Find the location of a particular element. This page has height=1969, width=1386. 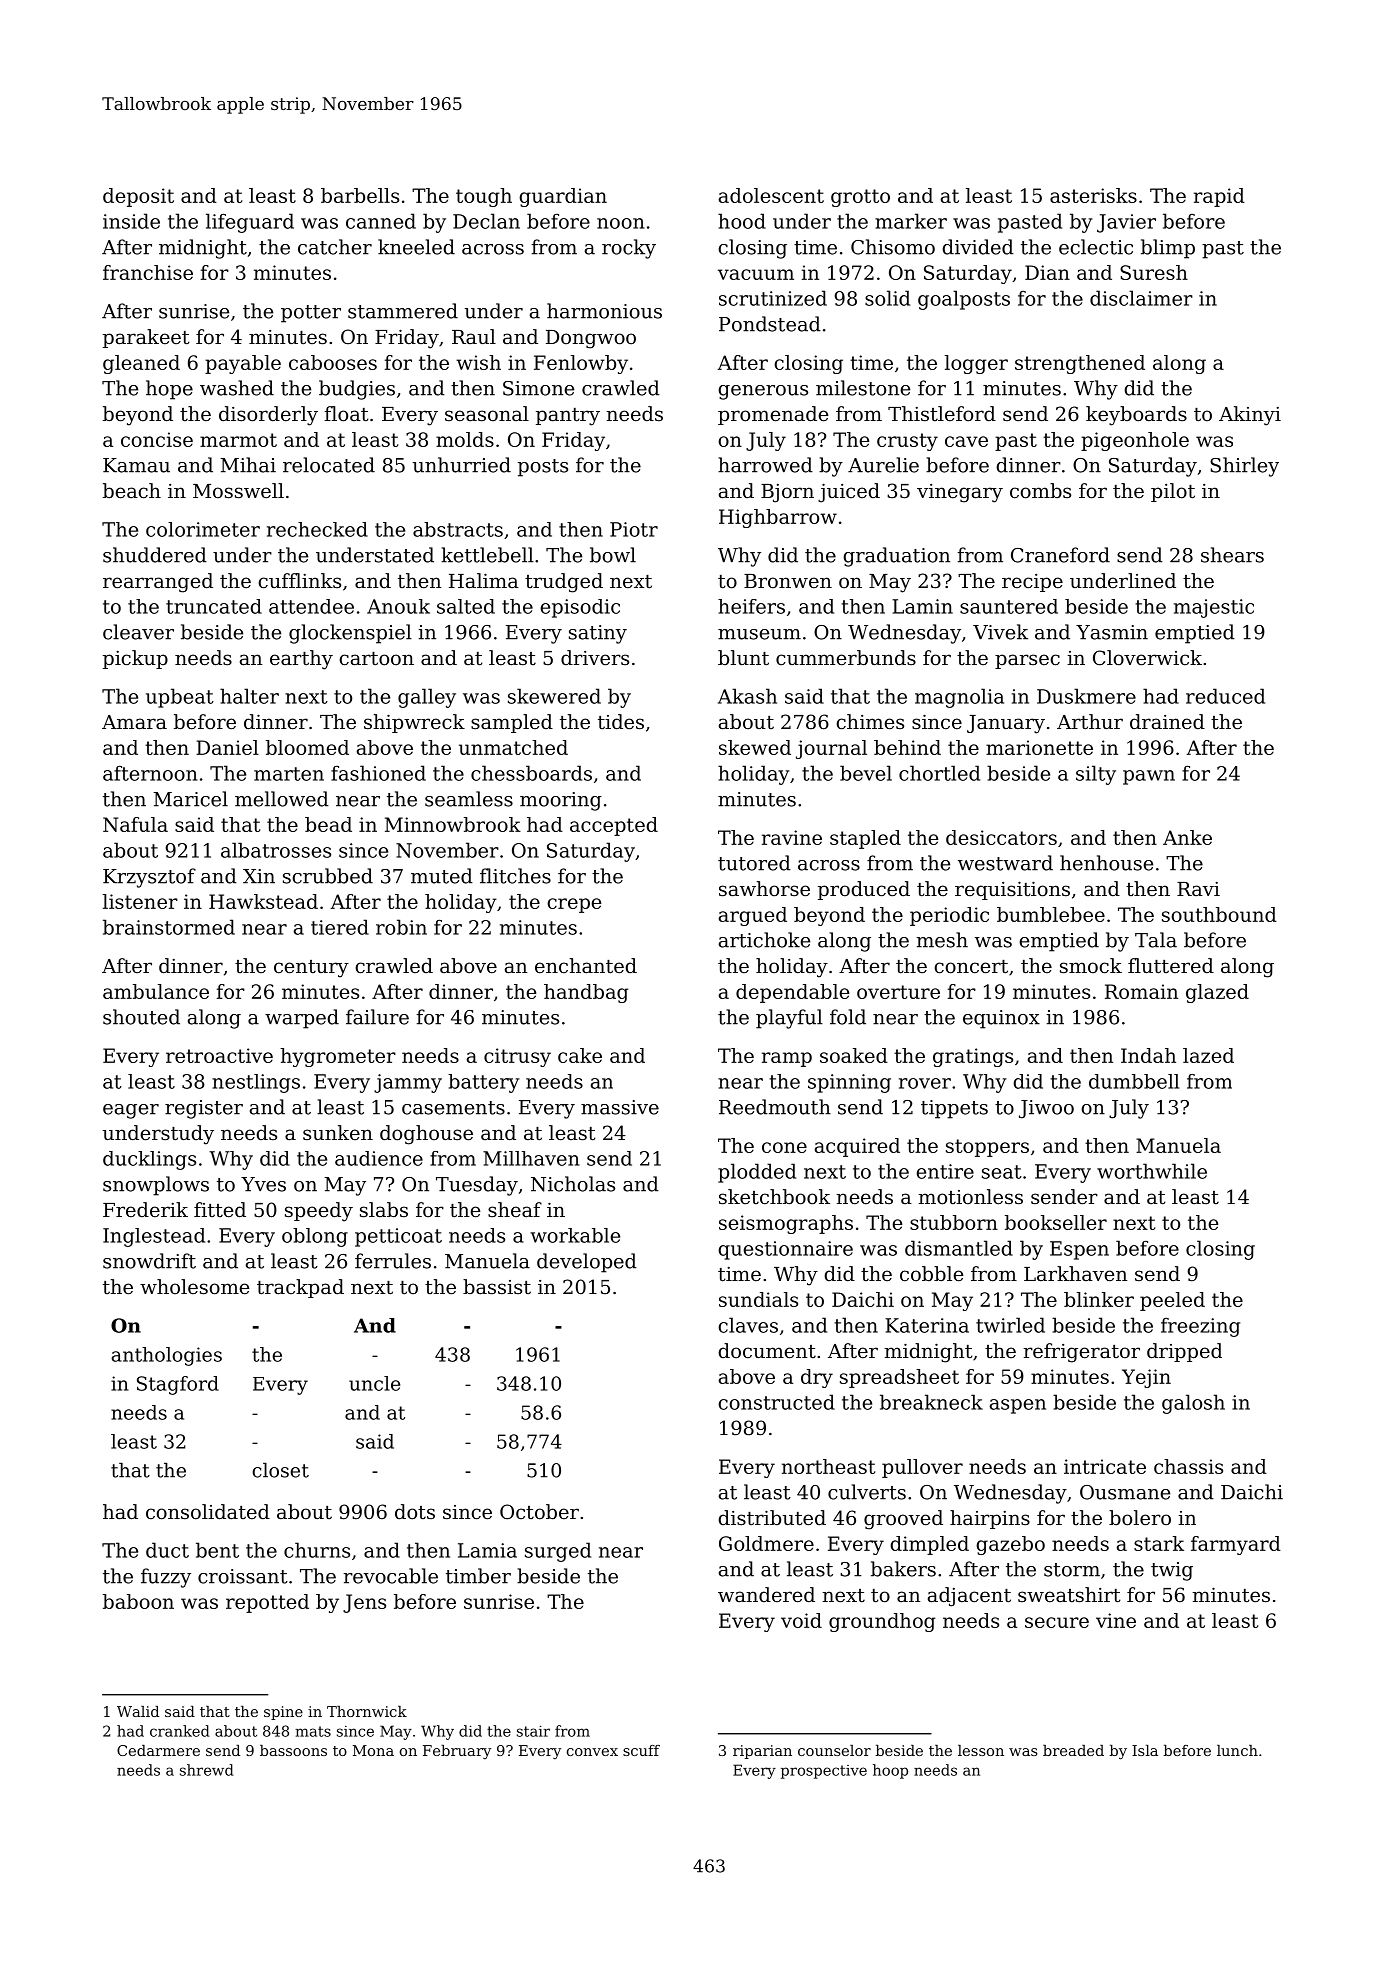

scrutinized is located at coordinates (773, 298).
